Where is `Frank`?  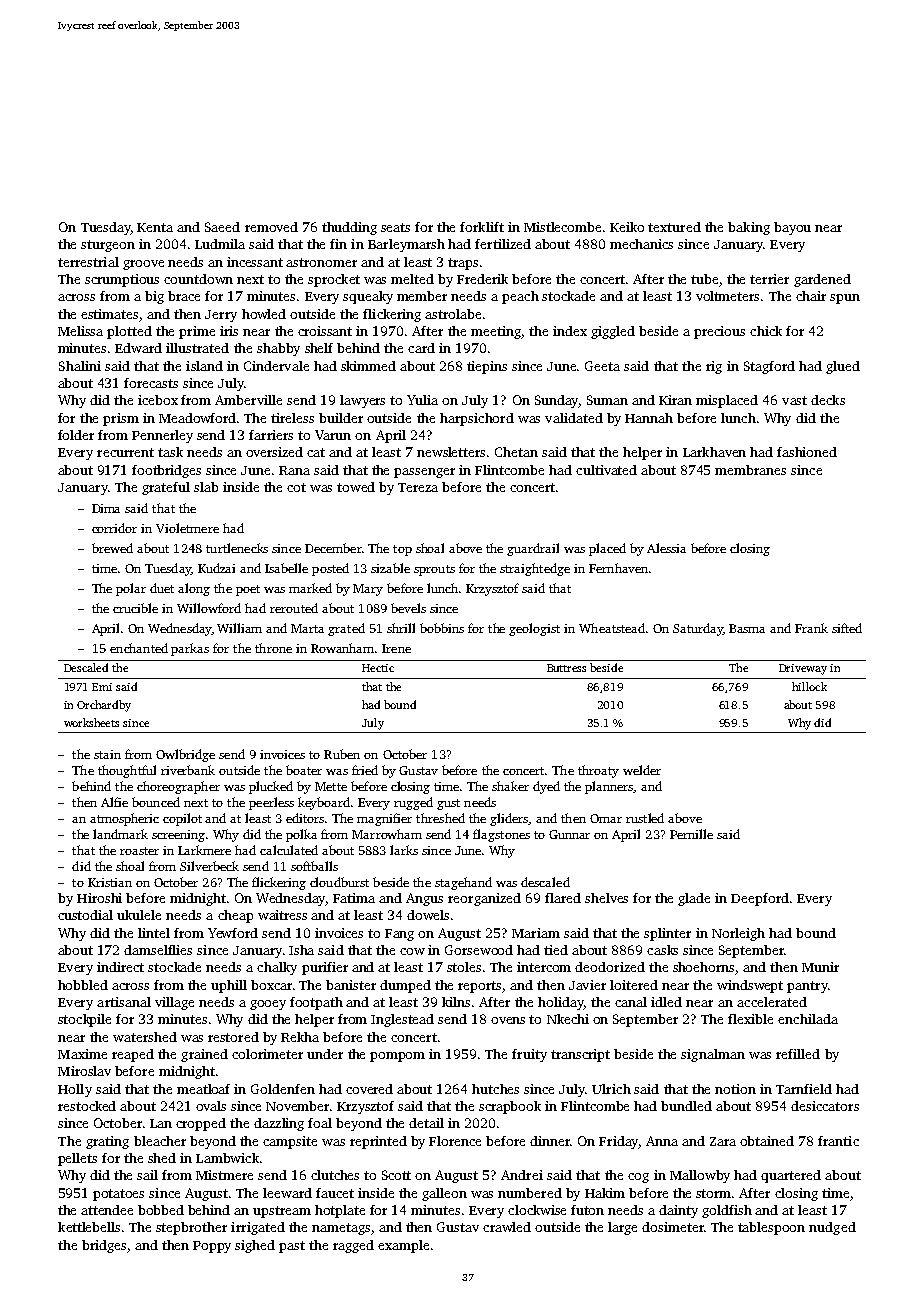
Frank is located at coordinates (811, 628).
